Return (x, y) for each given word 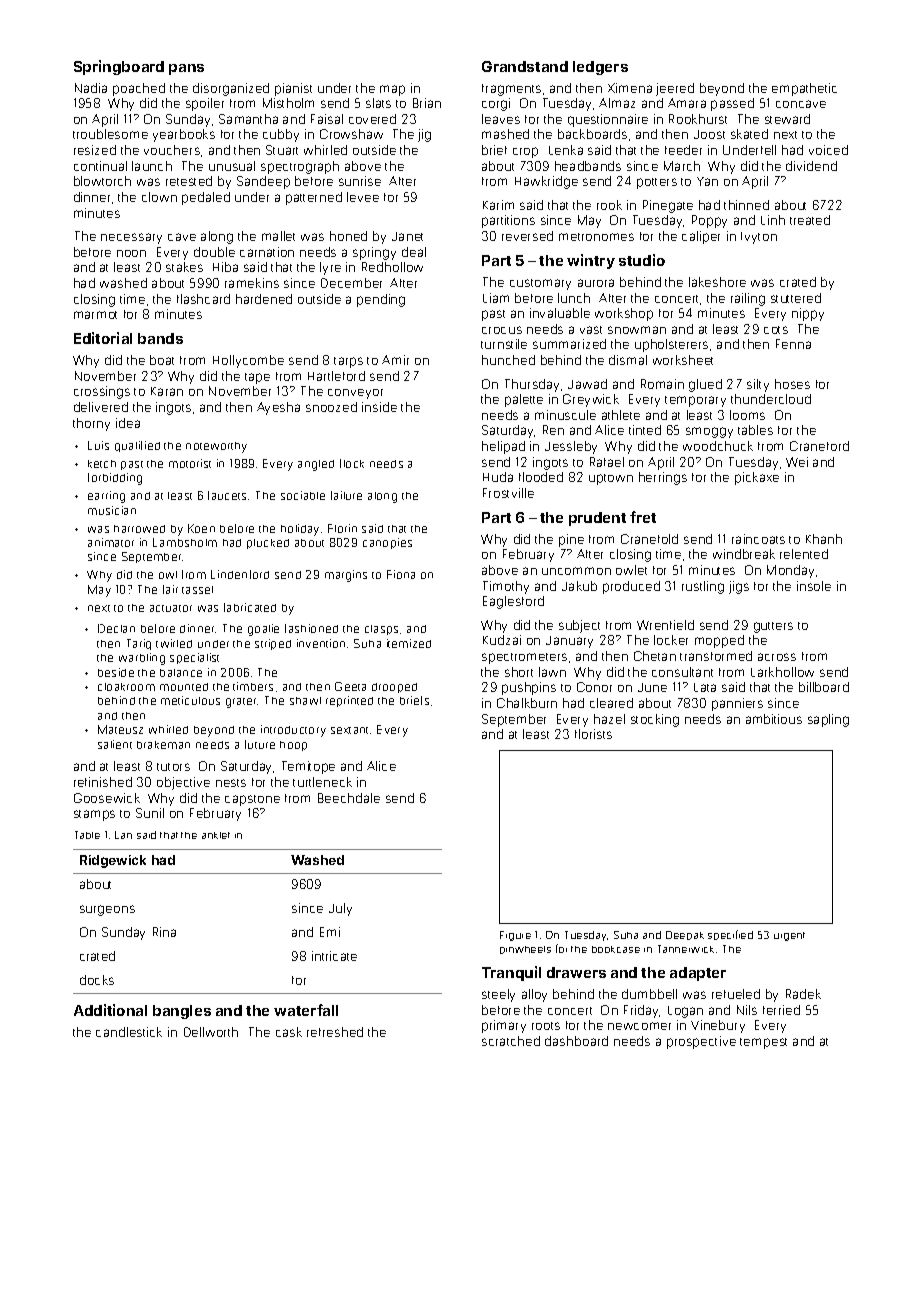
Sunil (150, 813)
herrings (663, 478)
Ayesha (278, 408)
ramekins (252, 283)
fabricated (250, 607)
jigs (739, 587)
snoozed (331, 407)
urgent (789, 936)
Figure (515, 936)
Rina (164, 932)
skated (749, 134)
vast (591, 330)
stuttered (796, 298)
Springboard (119, 67)
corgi (496, 104)
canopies (387, 543)
